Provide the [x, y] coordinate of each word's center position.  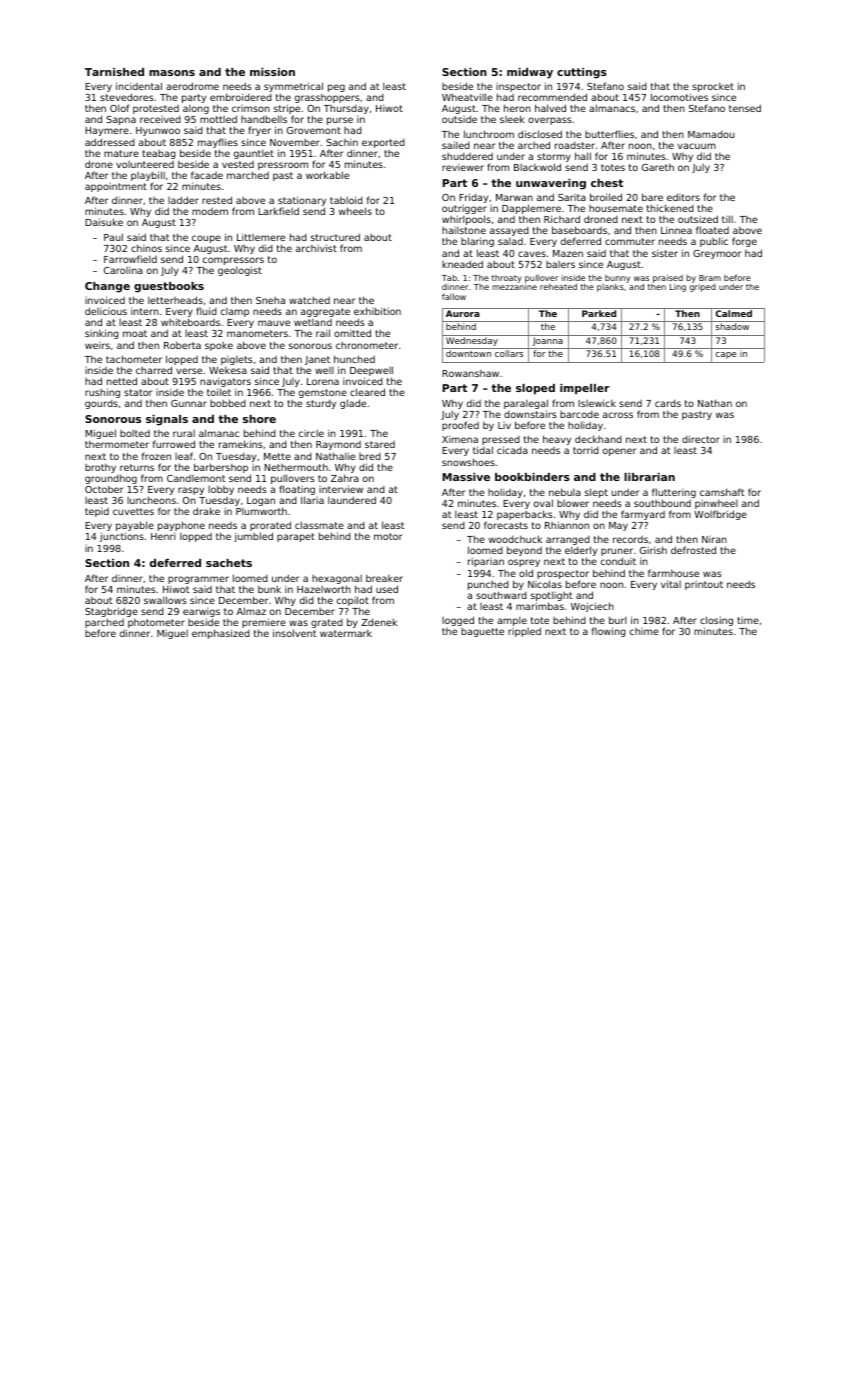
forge [744, 242]
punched [488, 585]
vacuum [697, 146]
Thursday [346, 109]
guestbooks [169, 287]
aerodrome [192, 86]
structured [335, 237]
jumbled [253, 537]
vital [671, 584]
